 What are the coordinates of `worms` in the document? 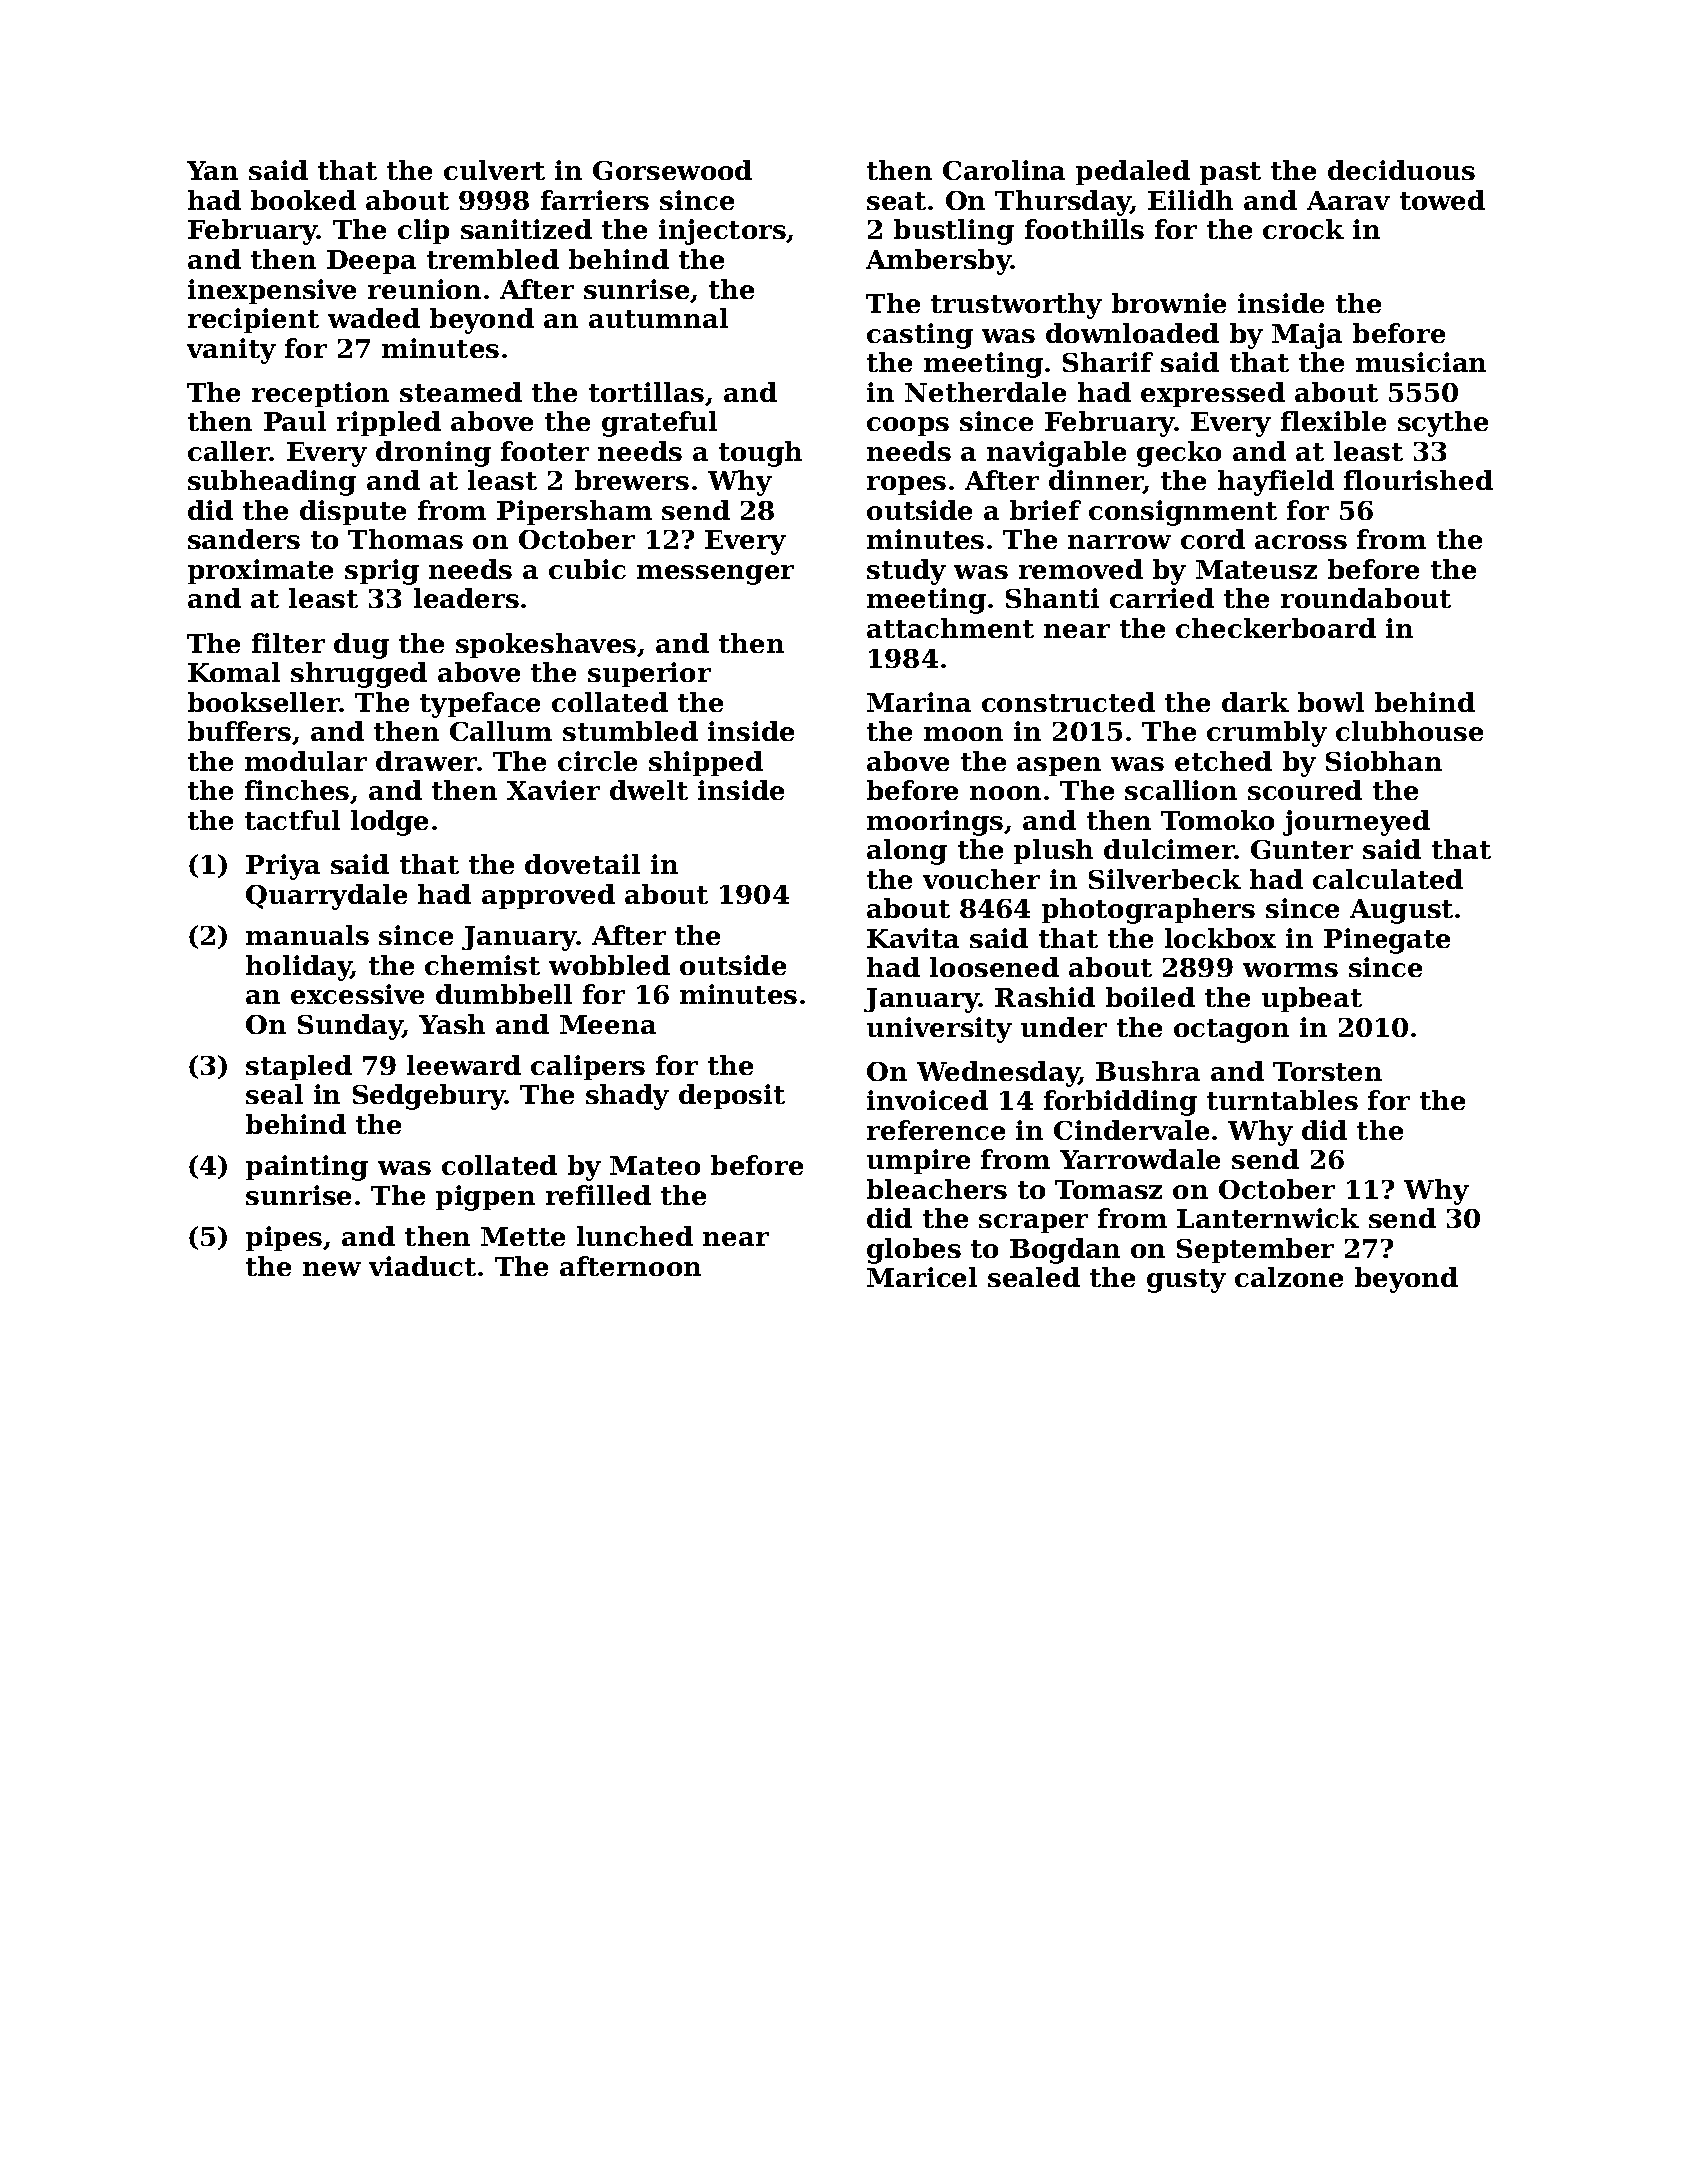 It's located at (1290, 970).
